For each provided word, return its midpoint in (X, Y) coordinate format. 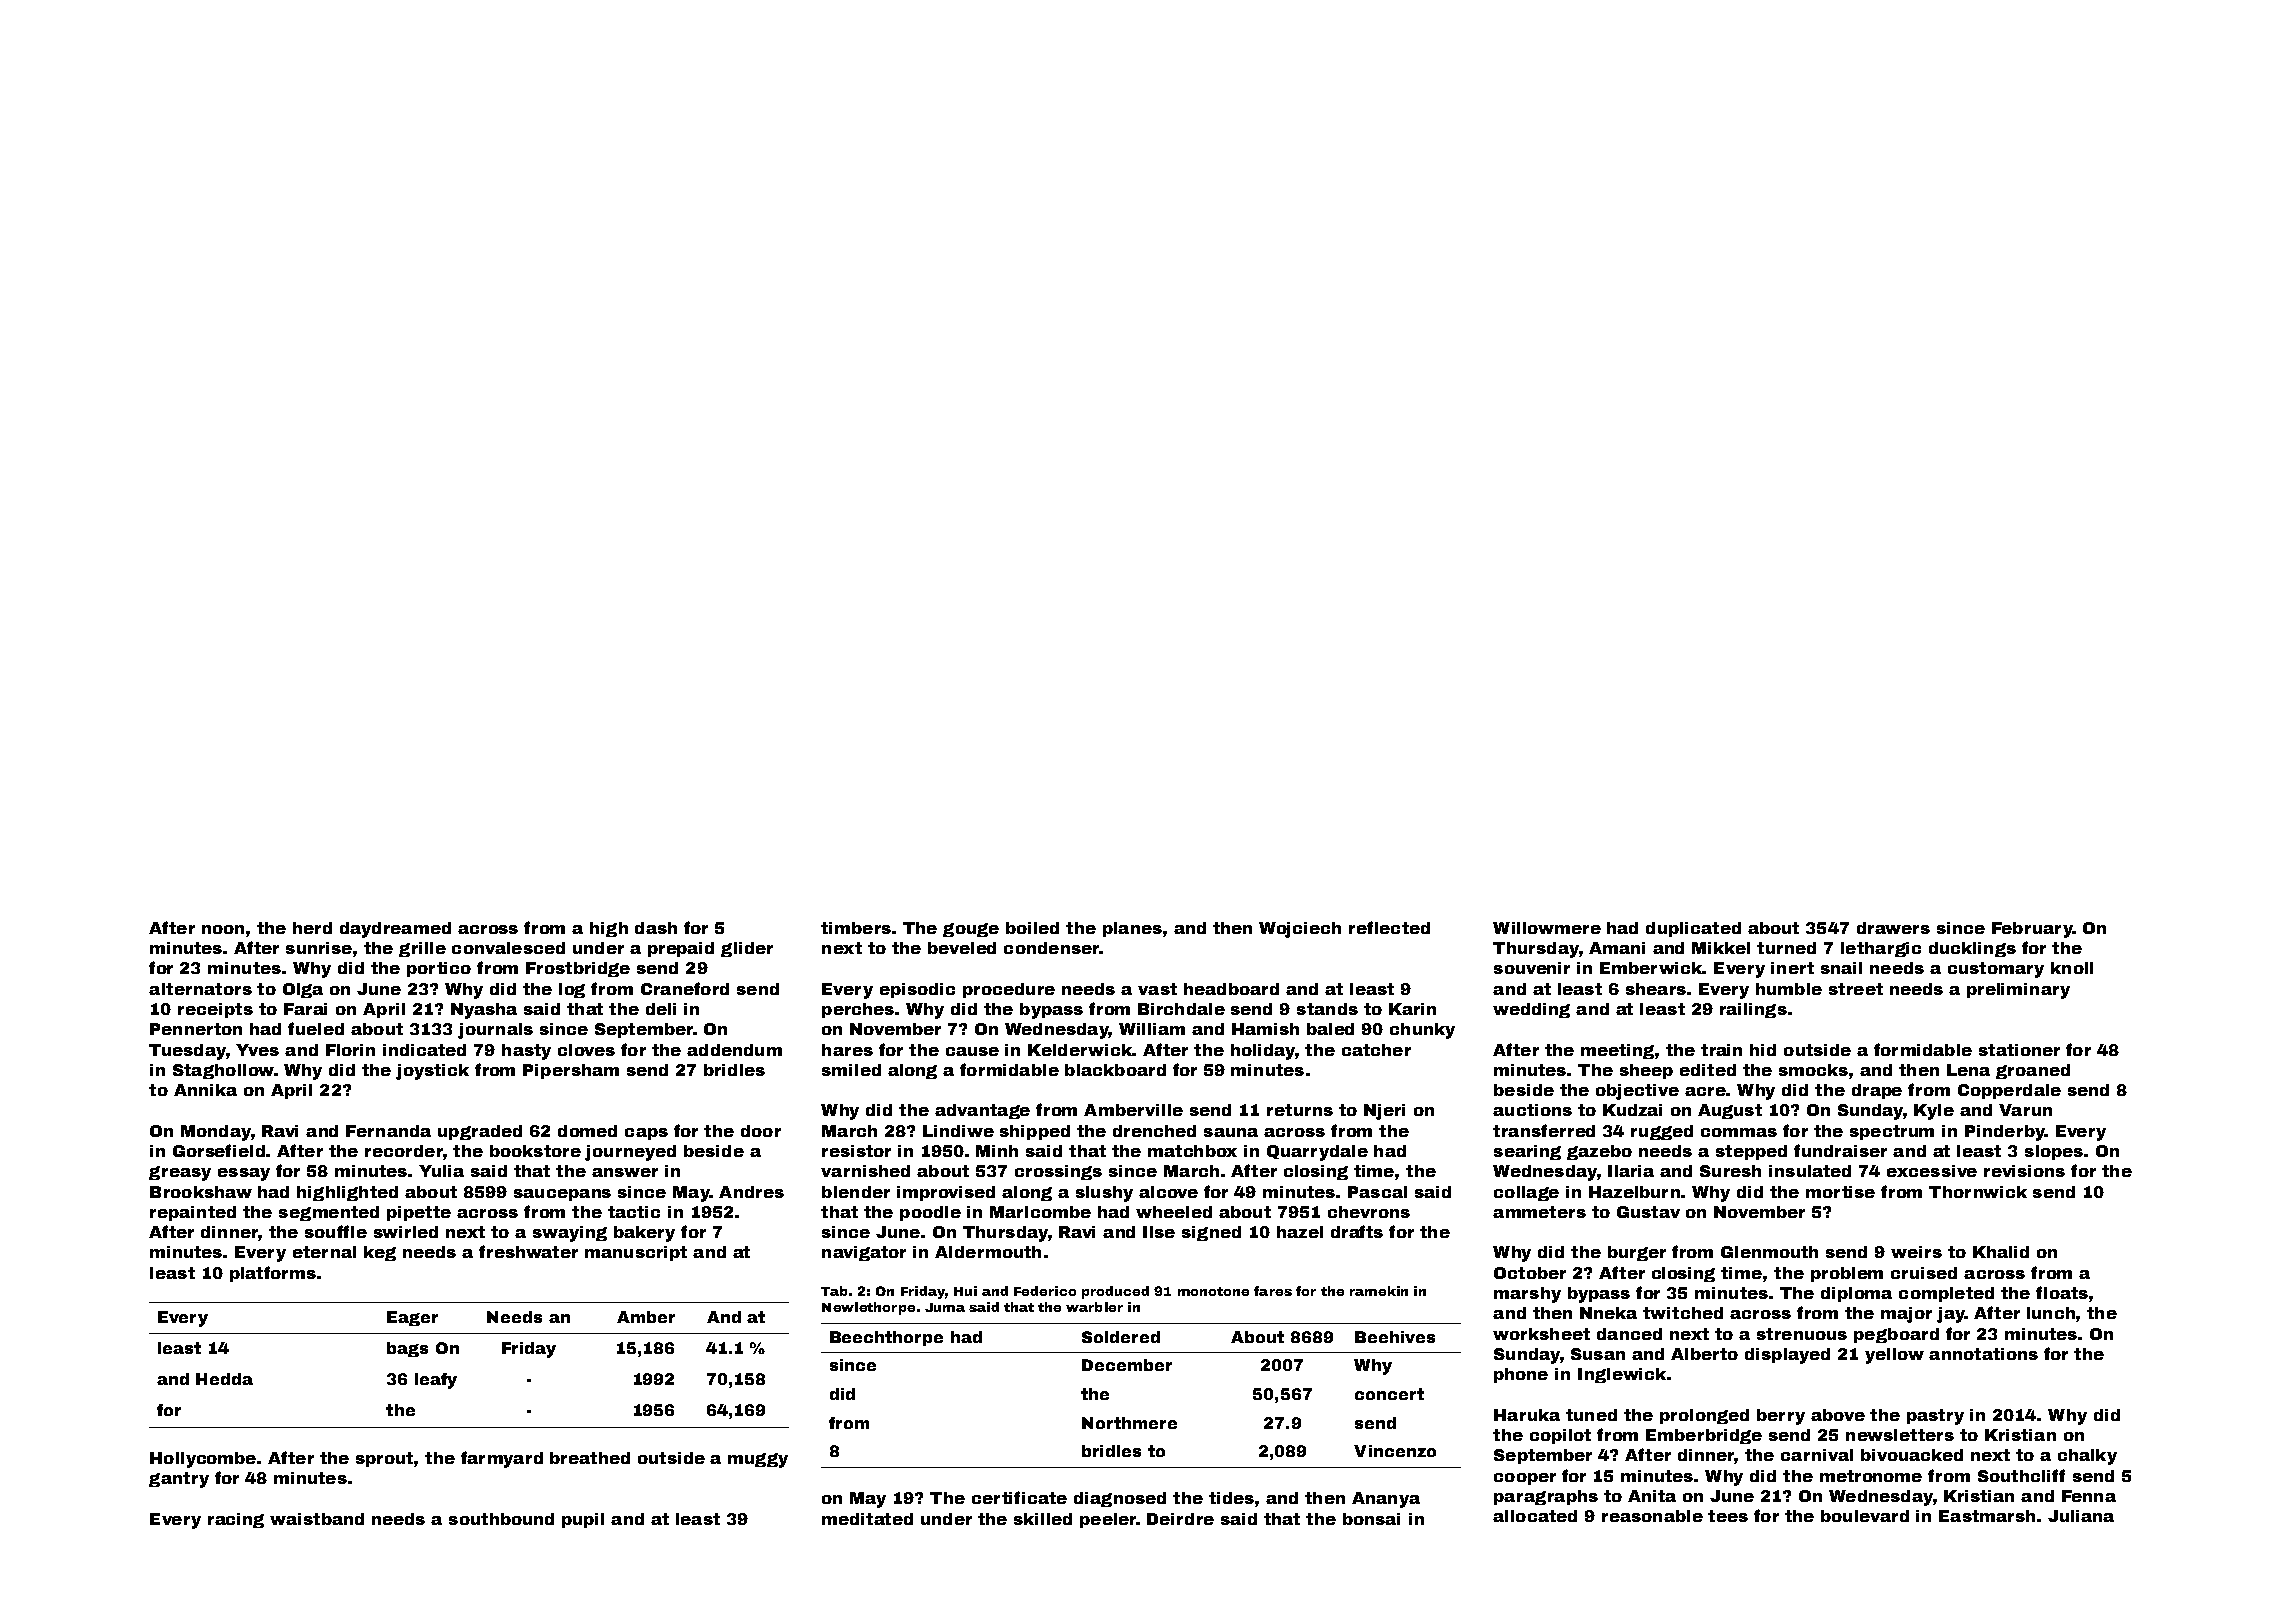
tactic (634, 1212)
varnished (865, 1171)
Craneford (685, 988)
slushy (1104, 1194)
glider (747, 949)
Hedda (224, 1379)
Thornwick (1978, 1192)
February (2032, 930)
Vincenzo (1395, 1451)
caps (646, 1134)
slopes (2054, 1152)
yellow (1894, 1356)
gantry (179, 1480)
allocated (1535, 1516)
